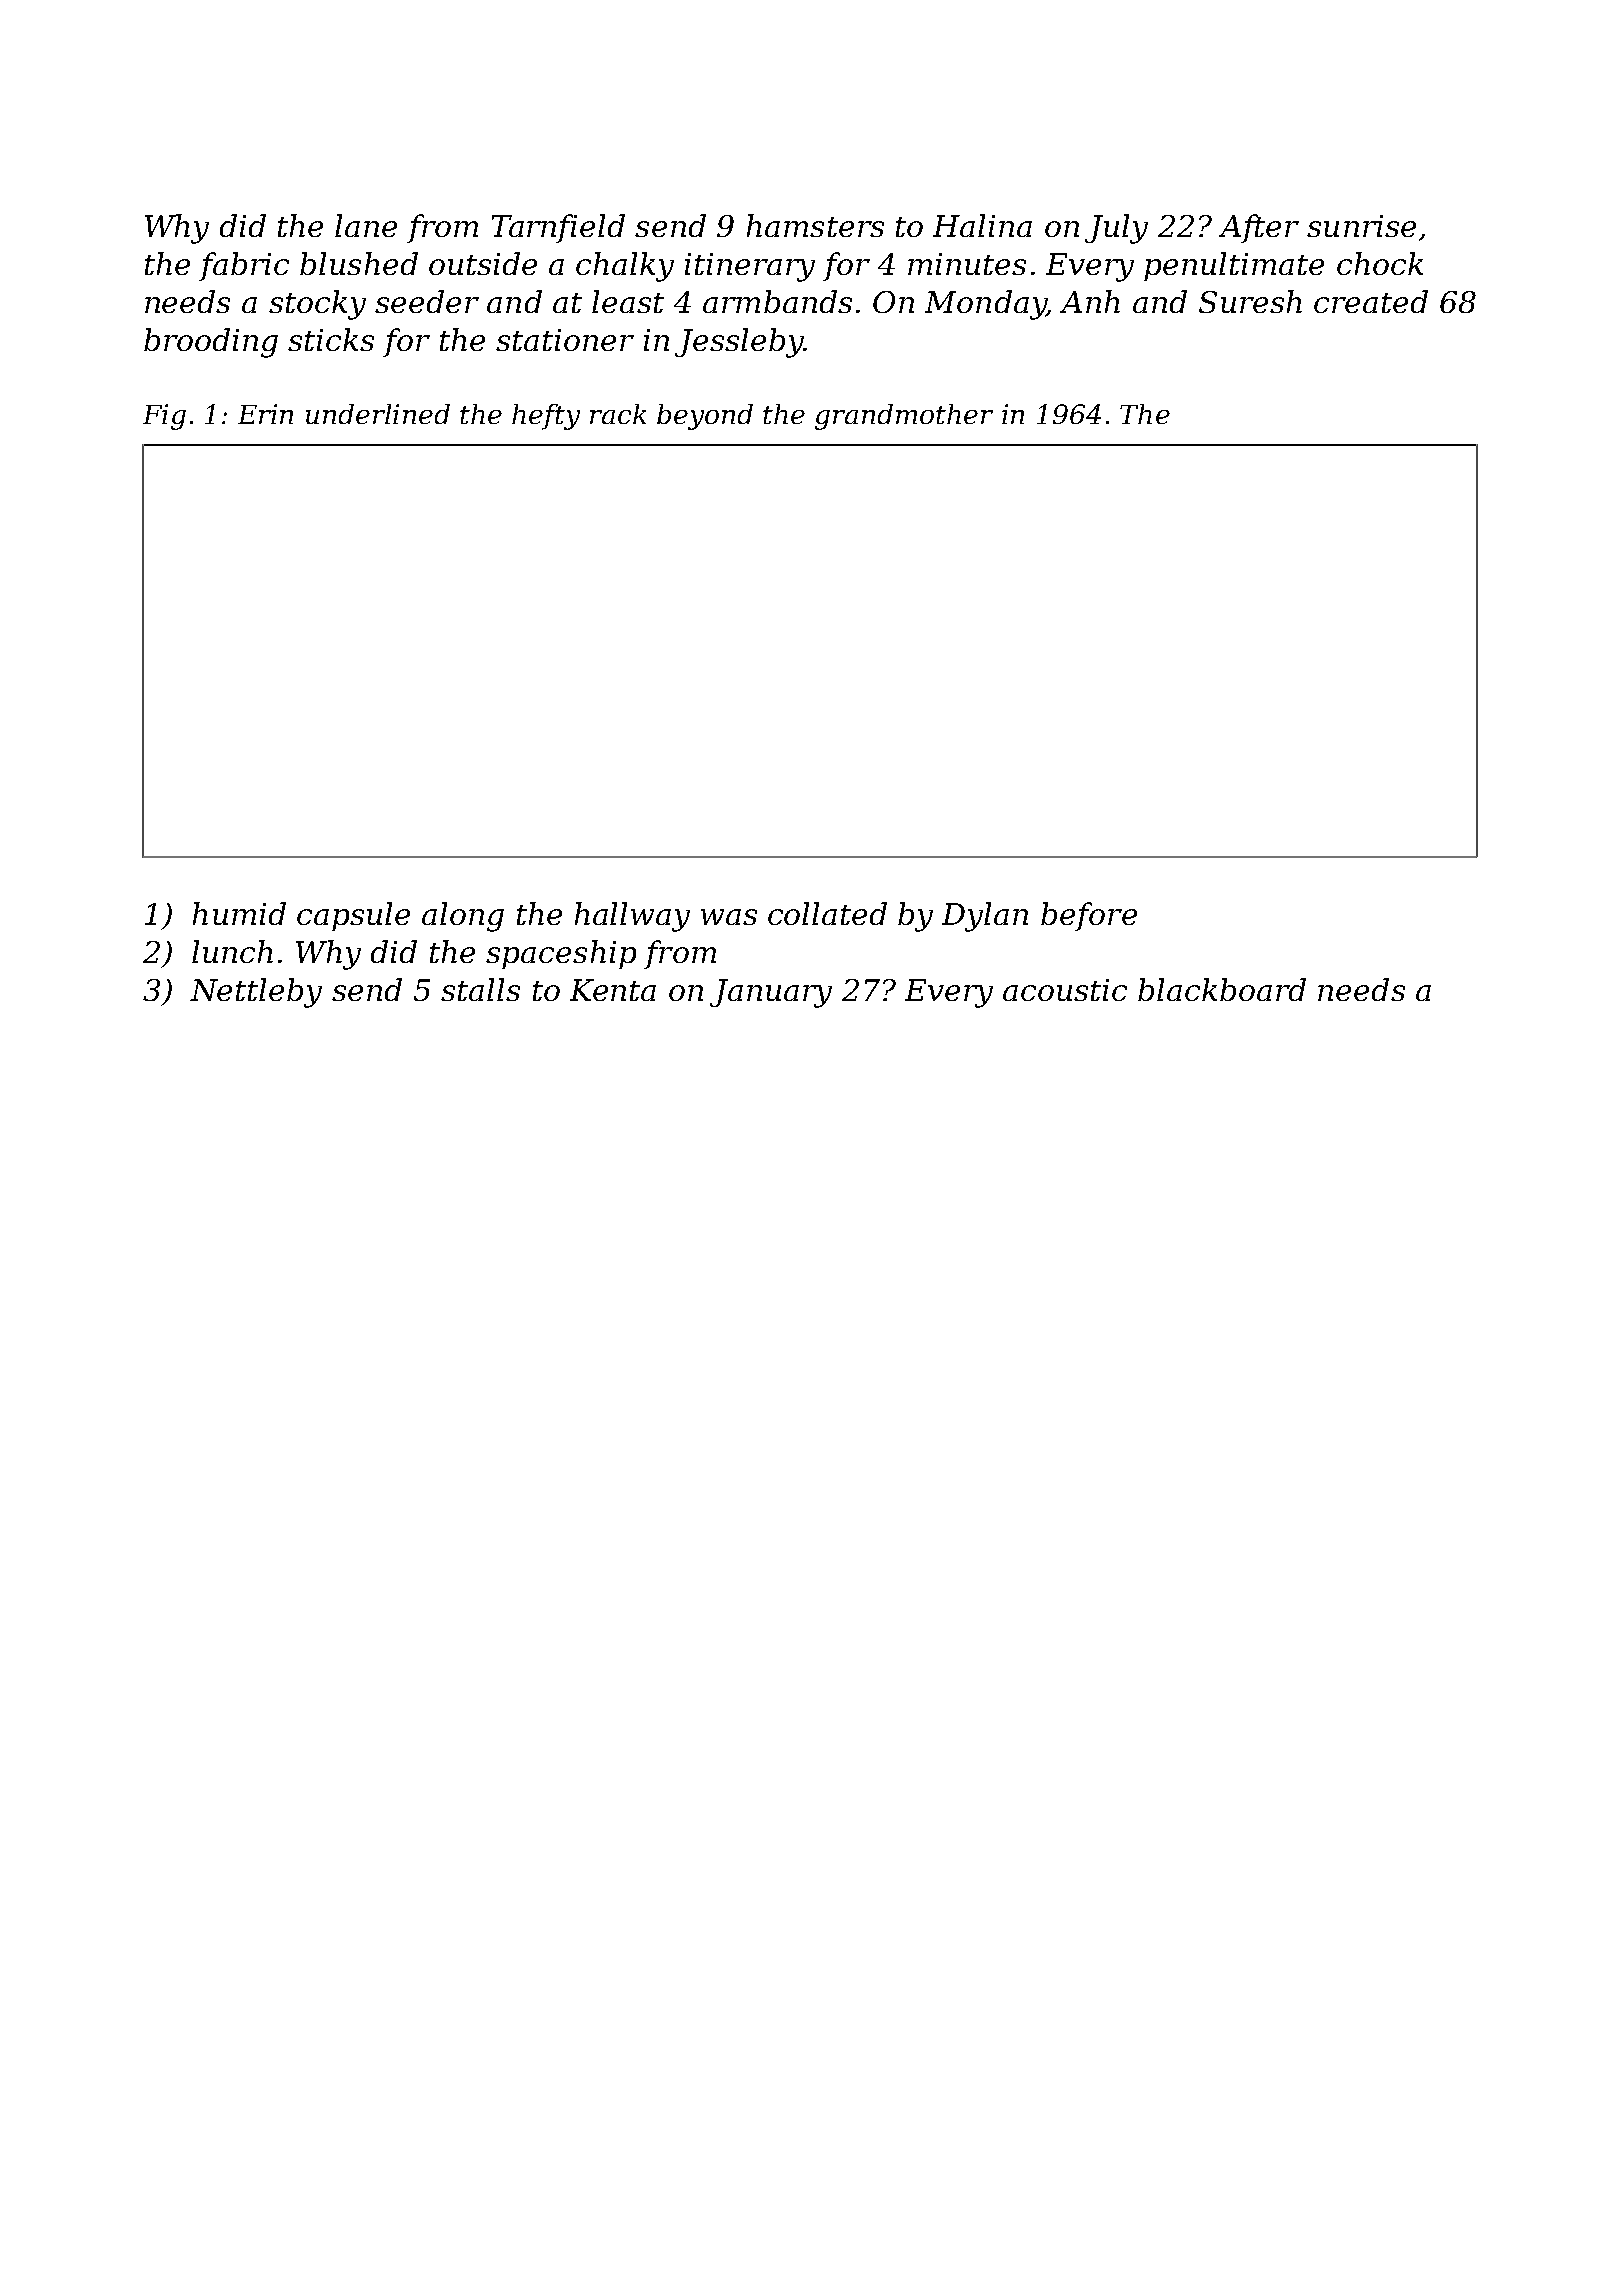 This screenshot has width=1620, height=2292. What do you see at coordinates (771, 993) in the screenshot?
I see `January` at bounding box center [771, 993].
